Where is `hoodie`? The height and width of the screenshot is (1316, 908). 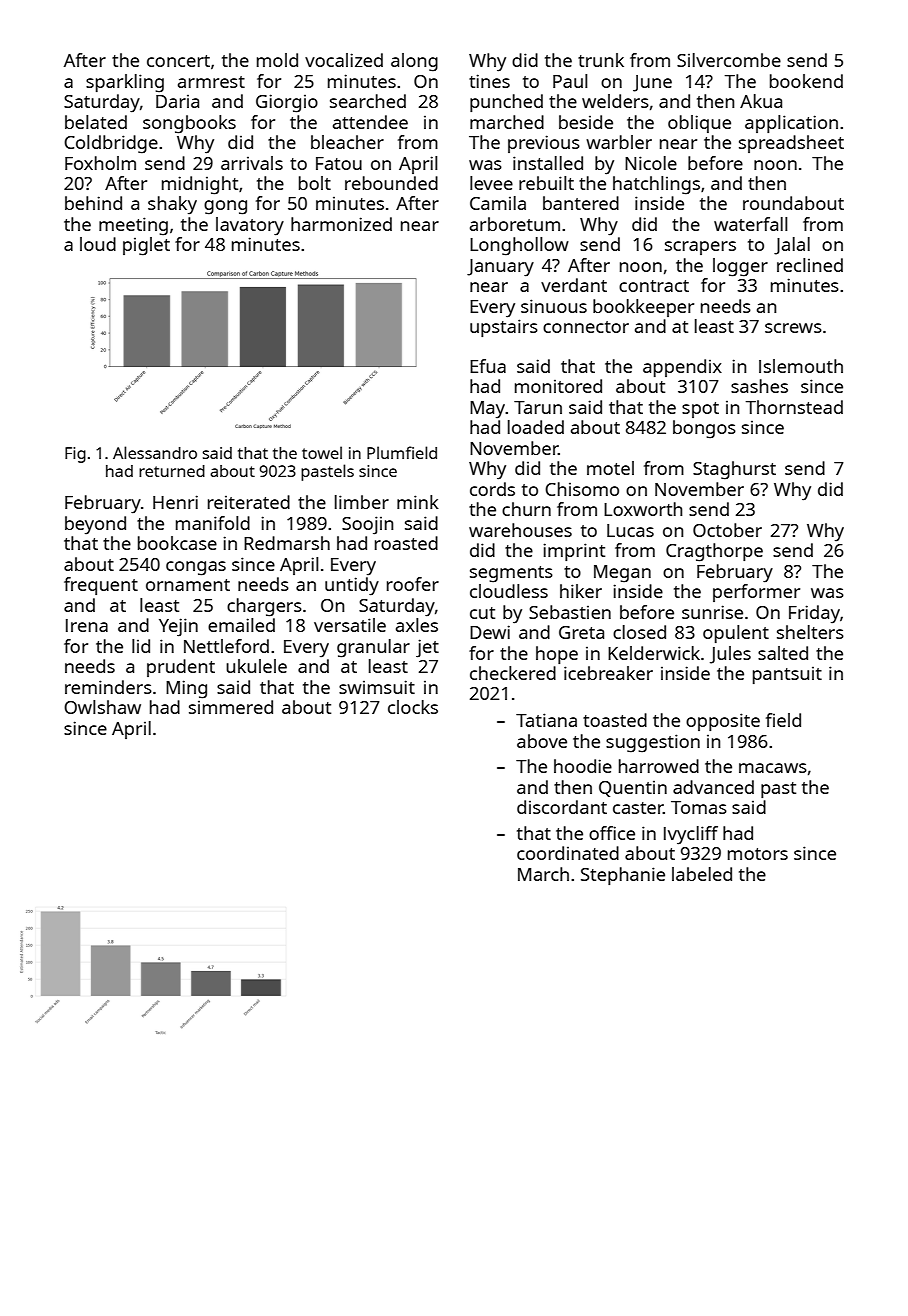 hoodie is located at coordinates (583, 766).
